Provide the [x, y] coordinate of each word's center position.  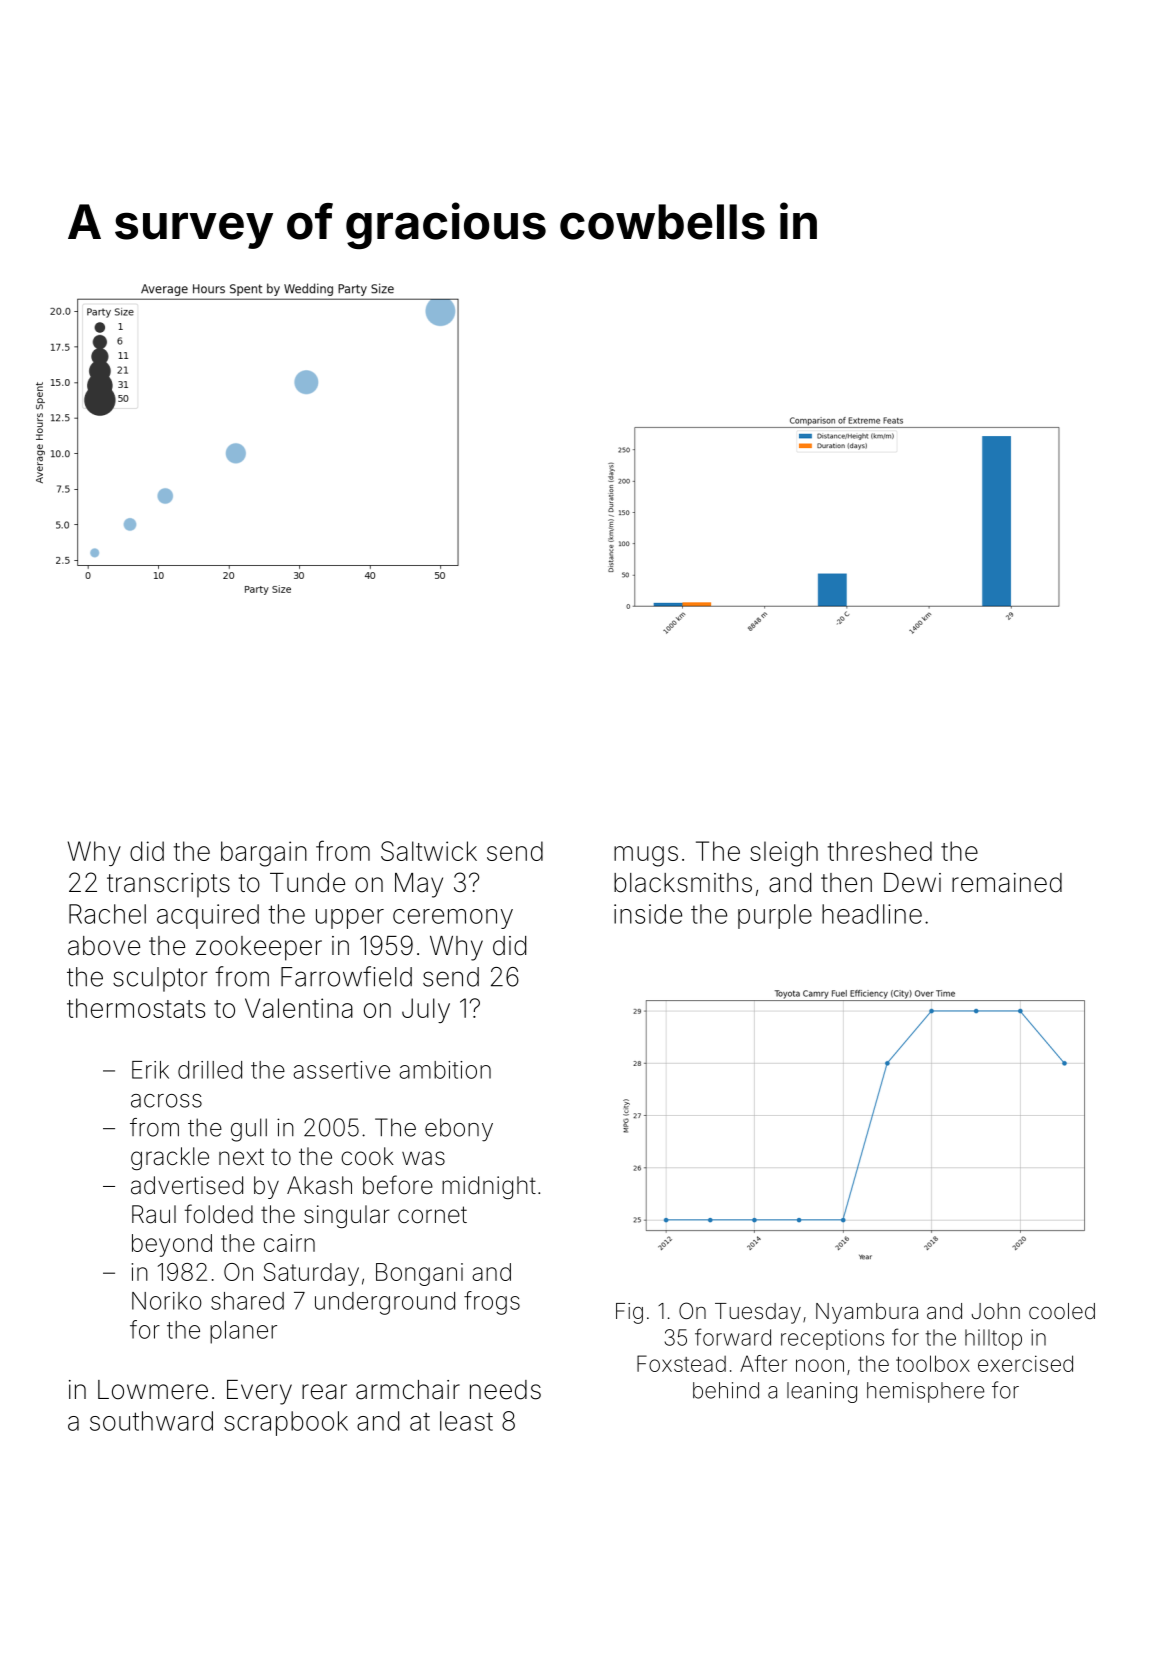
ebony [459, 1130]
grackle [170, 1158]
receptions [832, 1339]
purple [775, 916]
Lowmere [153, 1390]
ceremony [453, 919]
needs [505, 1390]
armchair [408, 1390]
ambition [445, 1070]
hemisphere [925, 1392]
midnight [489, 1187]
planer [243, 1332]
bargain [264, 854]
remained [1007, 883]
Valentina [299, 1008]
